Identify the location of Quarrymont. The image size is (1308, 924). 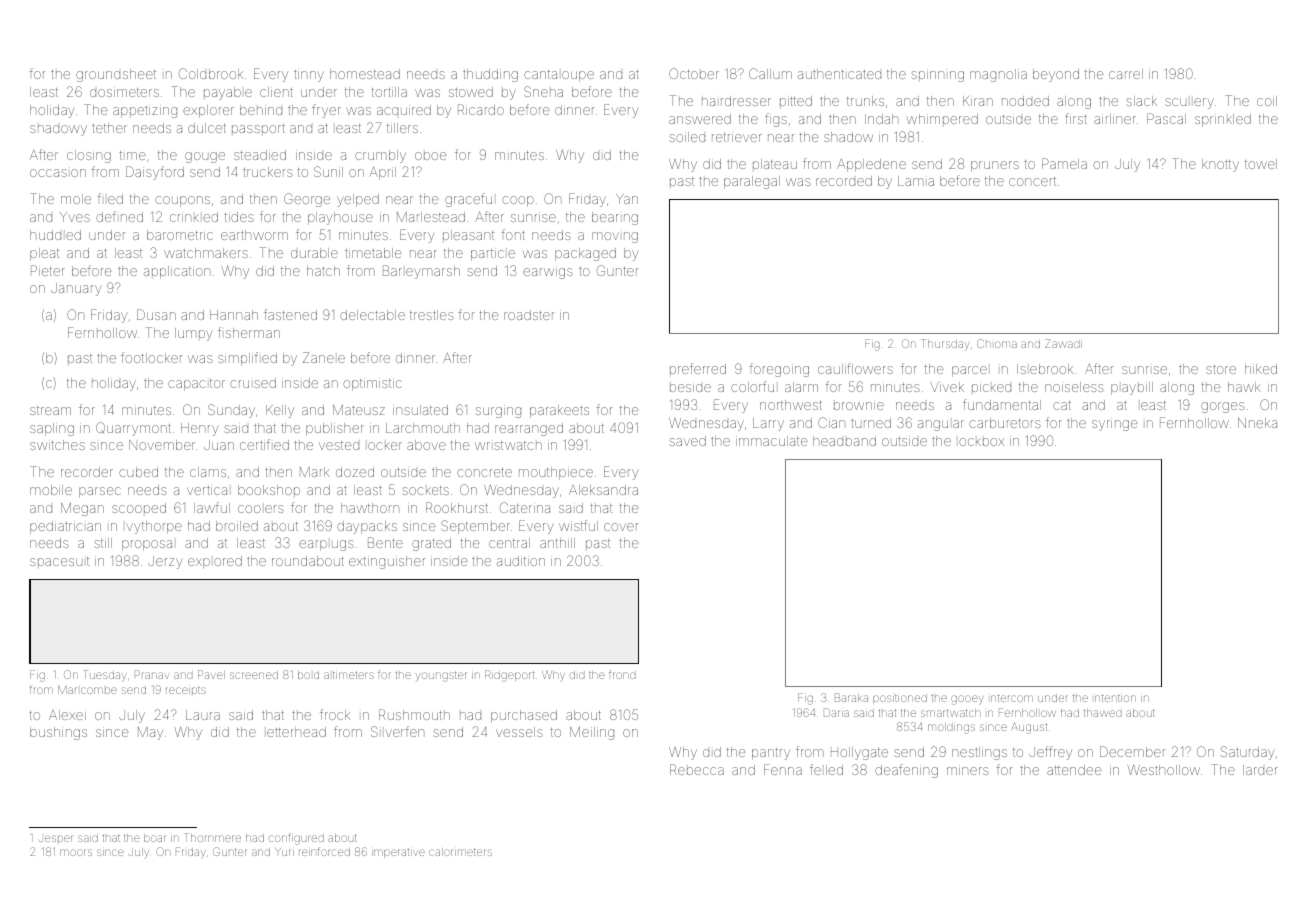
(133, 429).
